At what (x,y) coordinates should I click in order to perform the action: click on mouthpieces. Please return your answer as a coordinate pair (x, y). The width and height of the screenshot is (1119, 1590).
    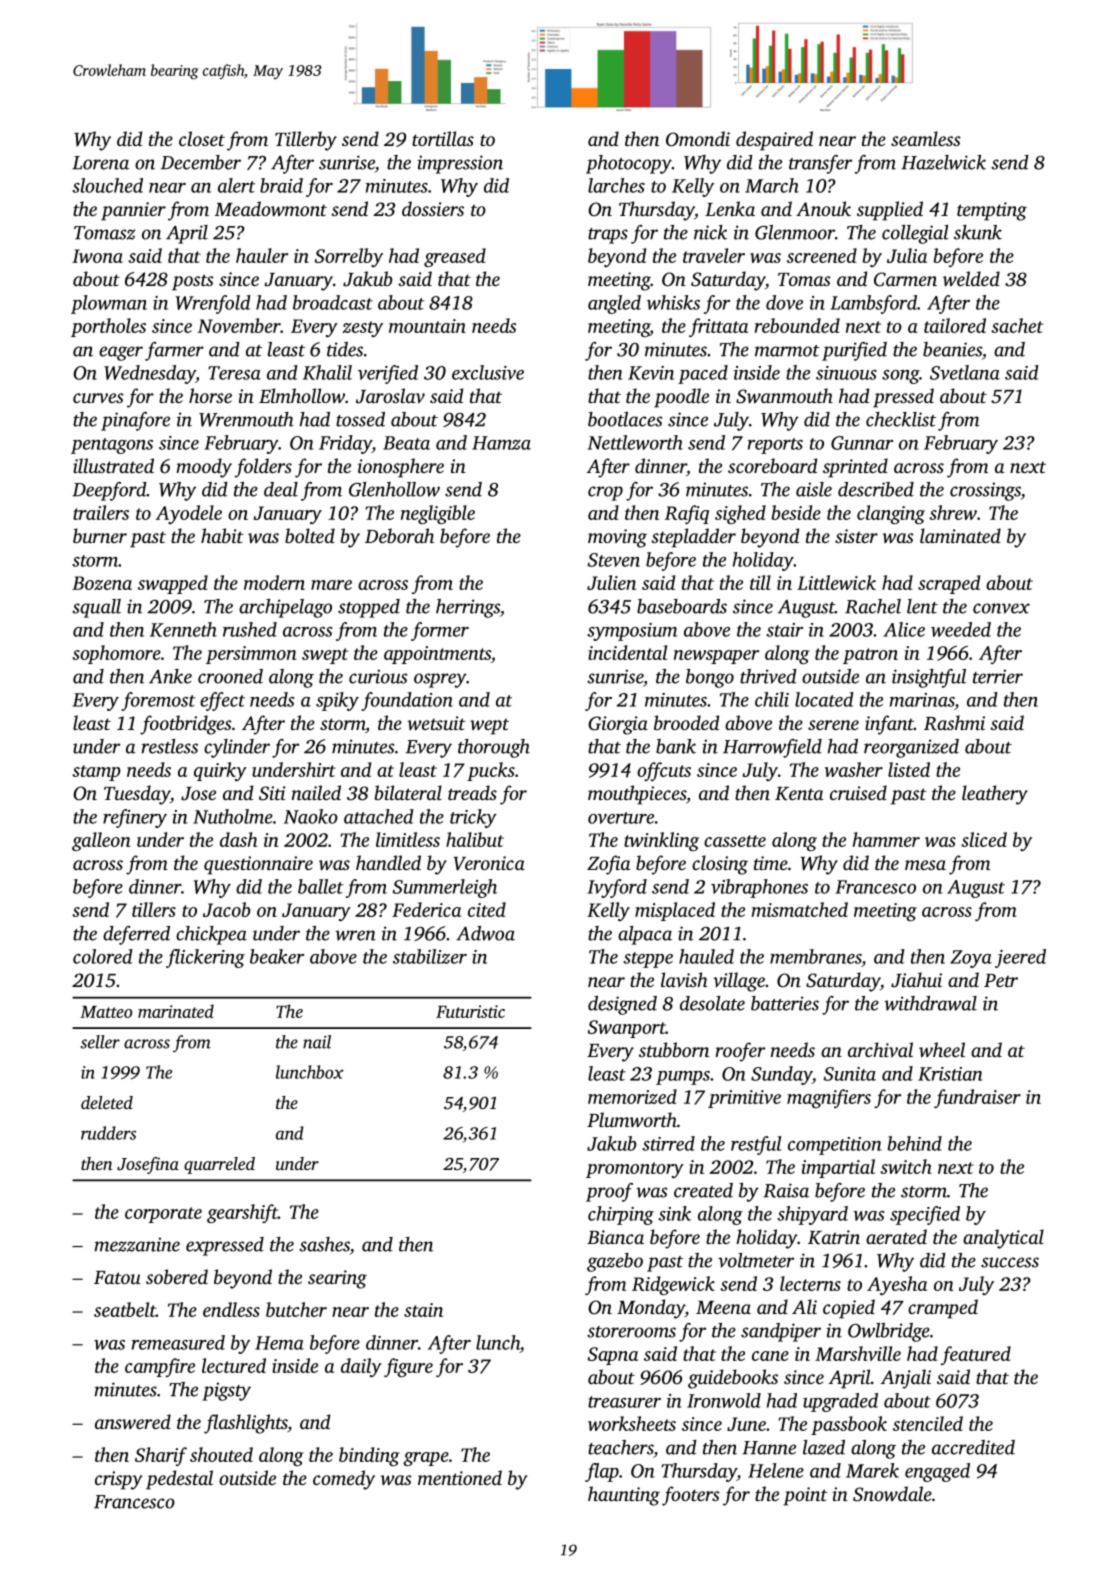
    Looking at the image, I should click on (637, 795).
